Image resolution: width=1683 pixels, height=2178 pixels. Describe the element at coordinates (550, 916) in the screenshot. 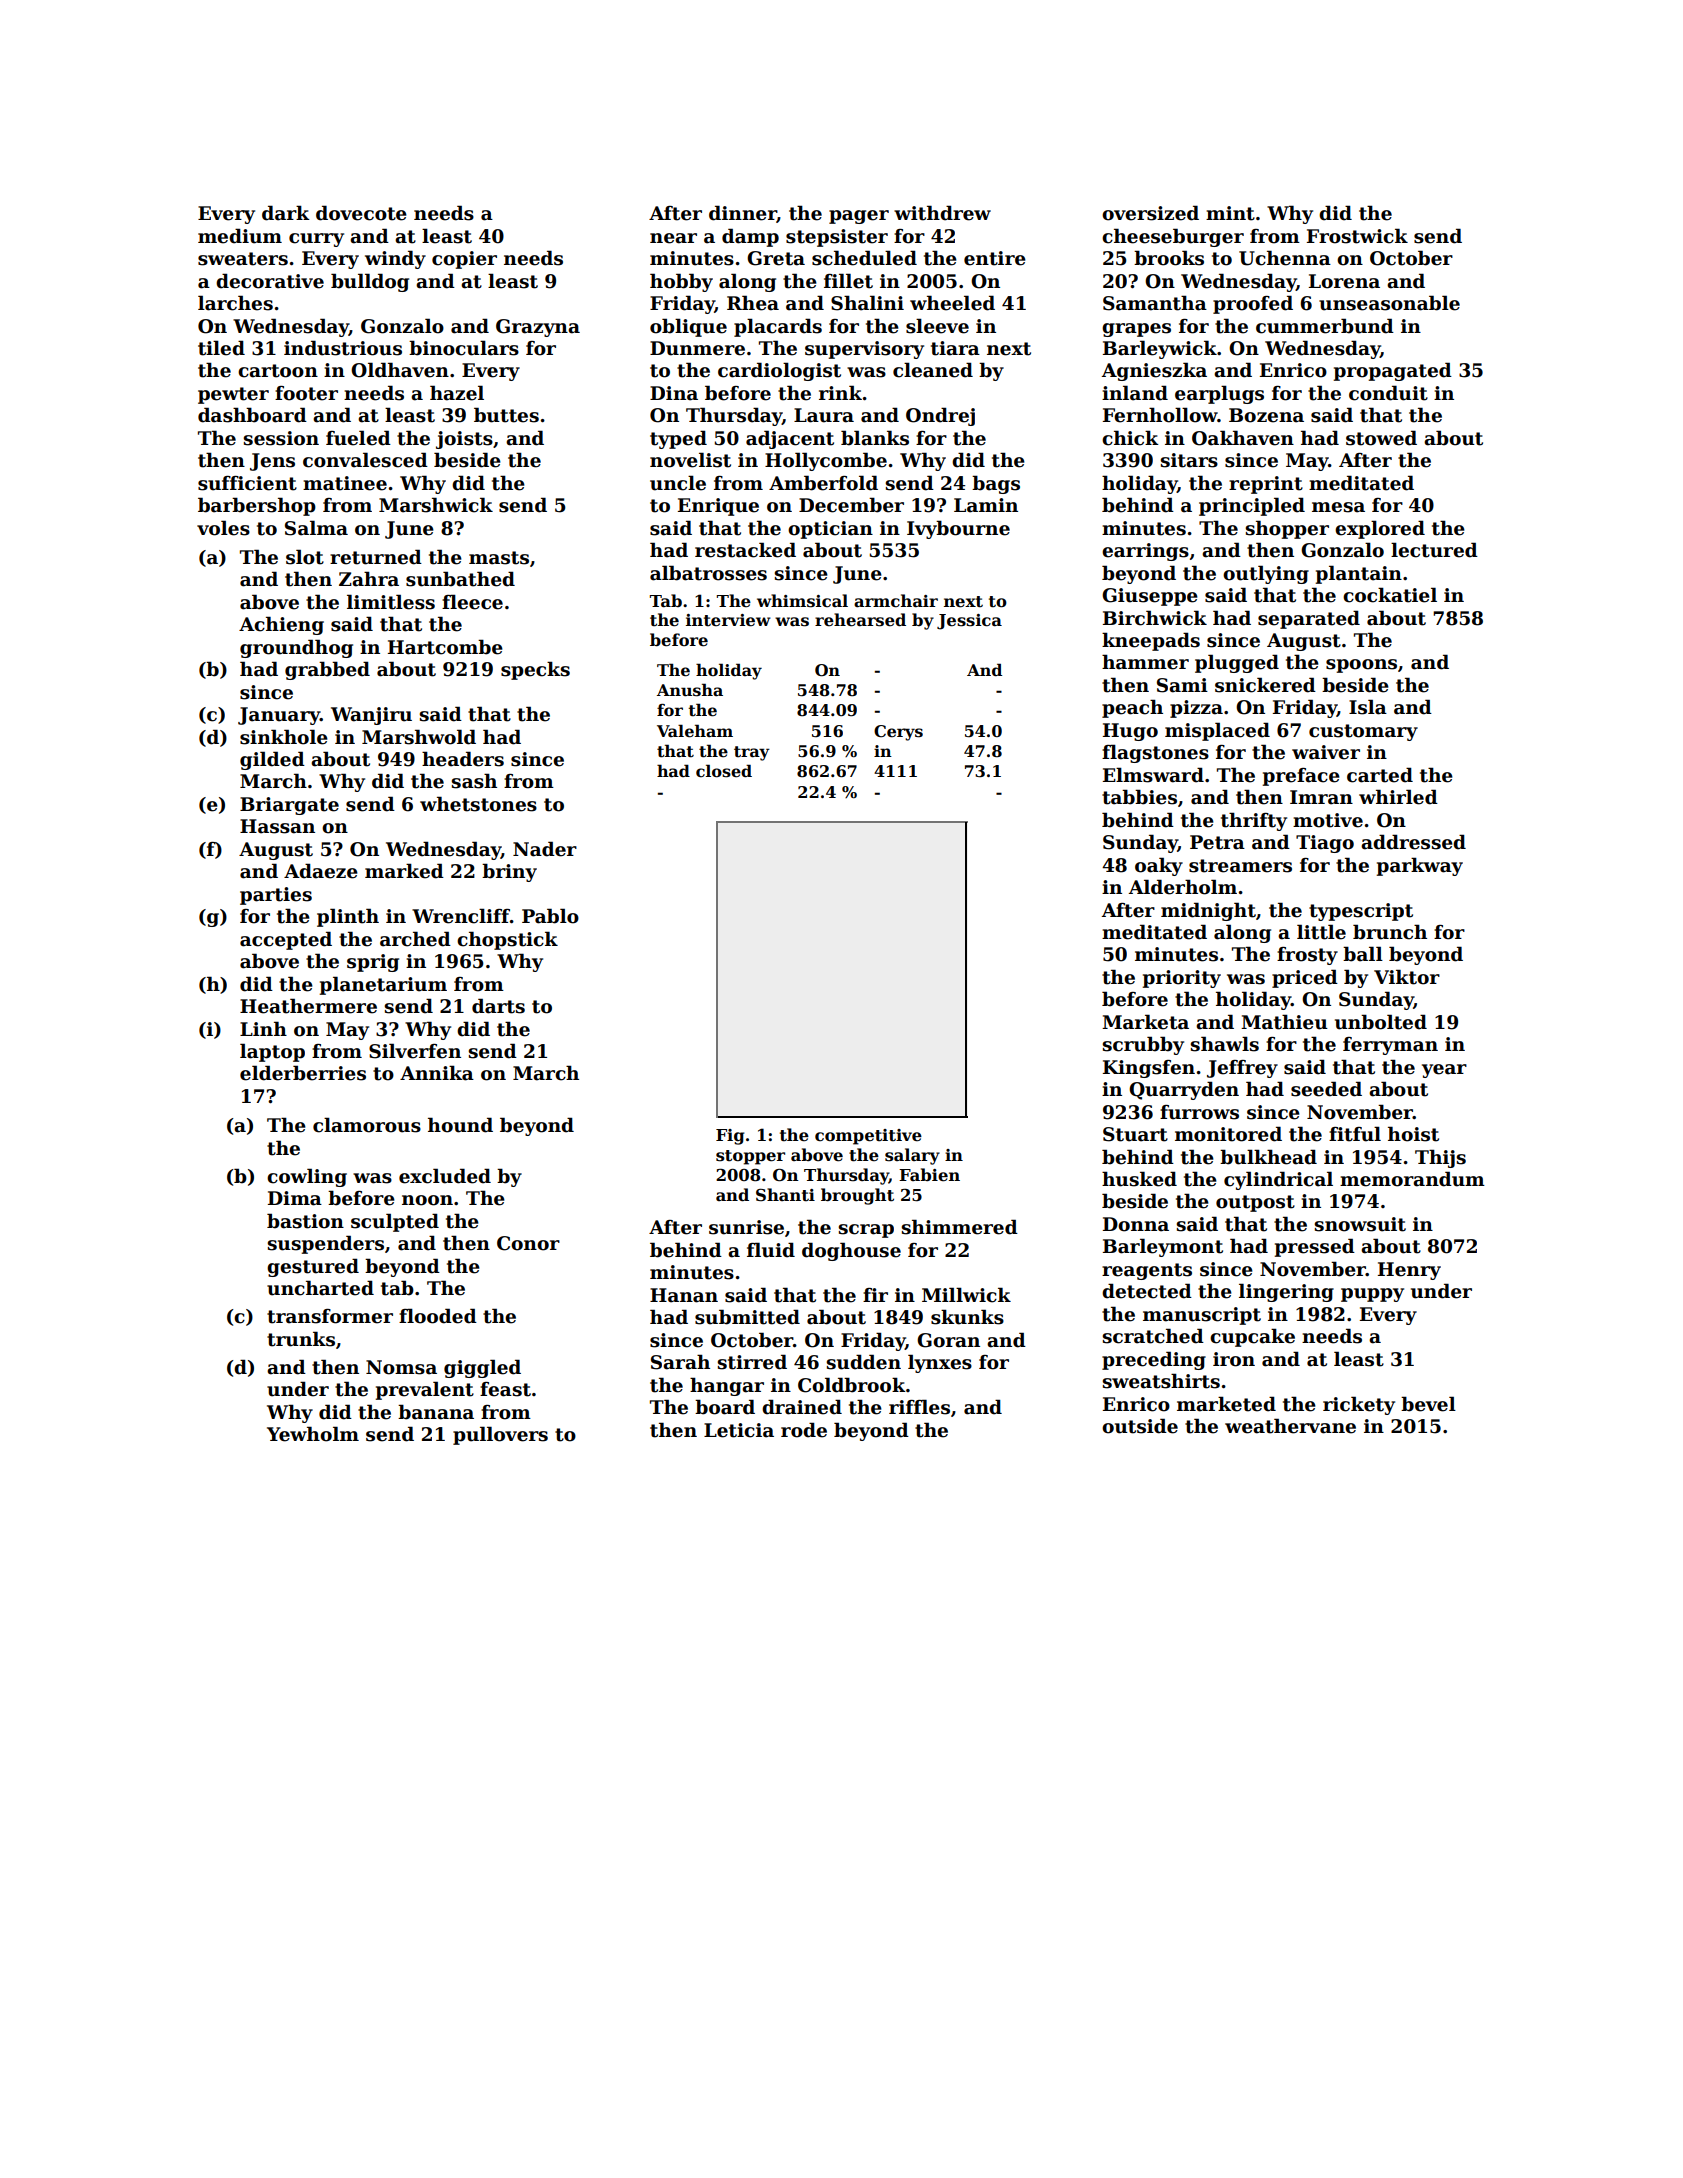

I see `Pablo` at that location.
